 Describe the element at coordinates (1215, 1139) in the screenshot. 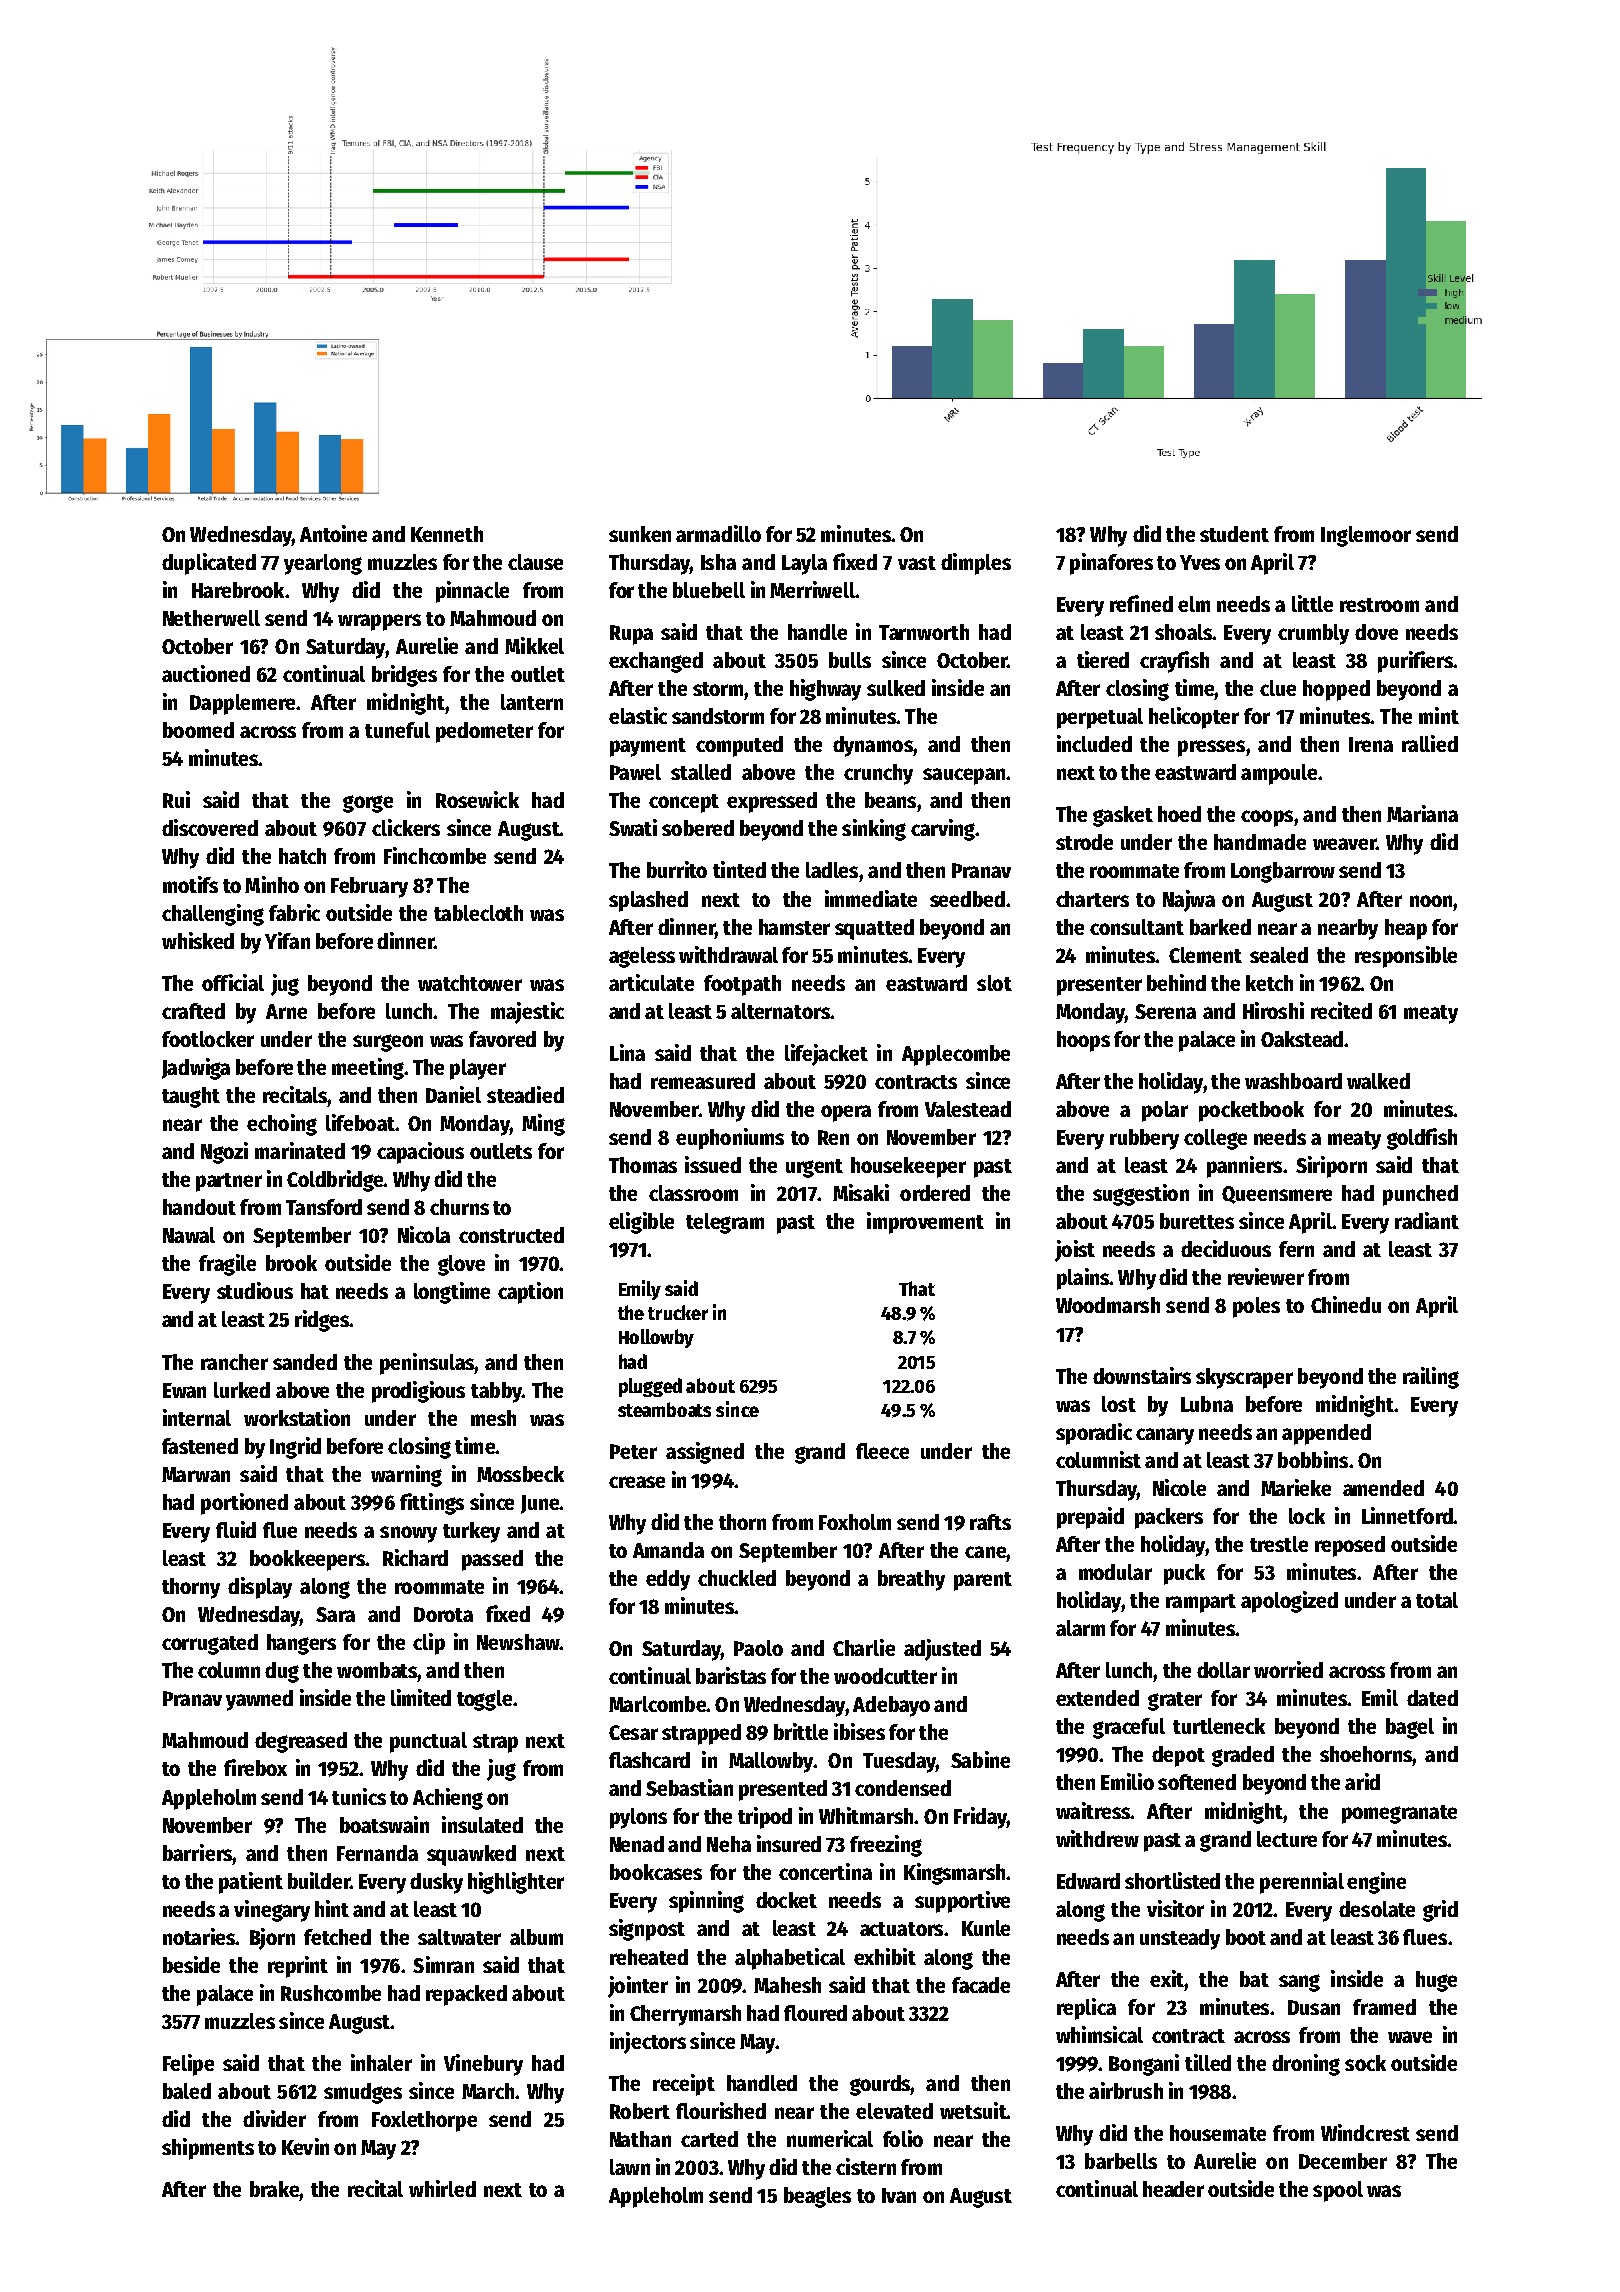

I see `college` at that location.
